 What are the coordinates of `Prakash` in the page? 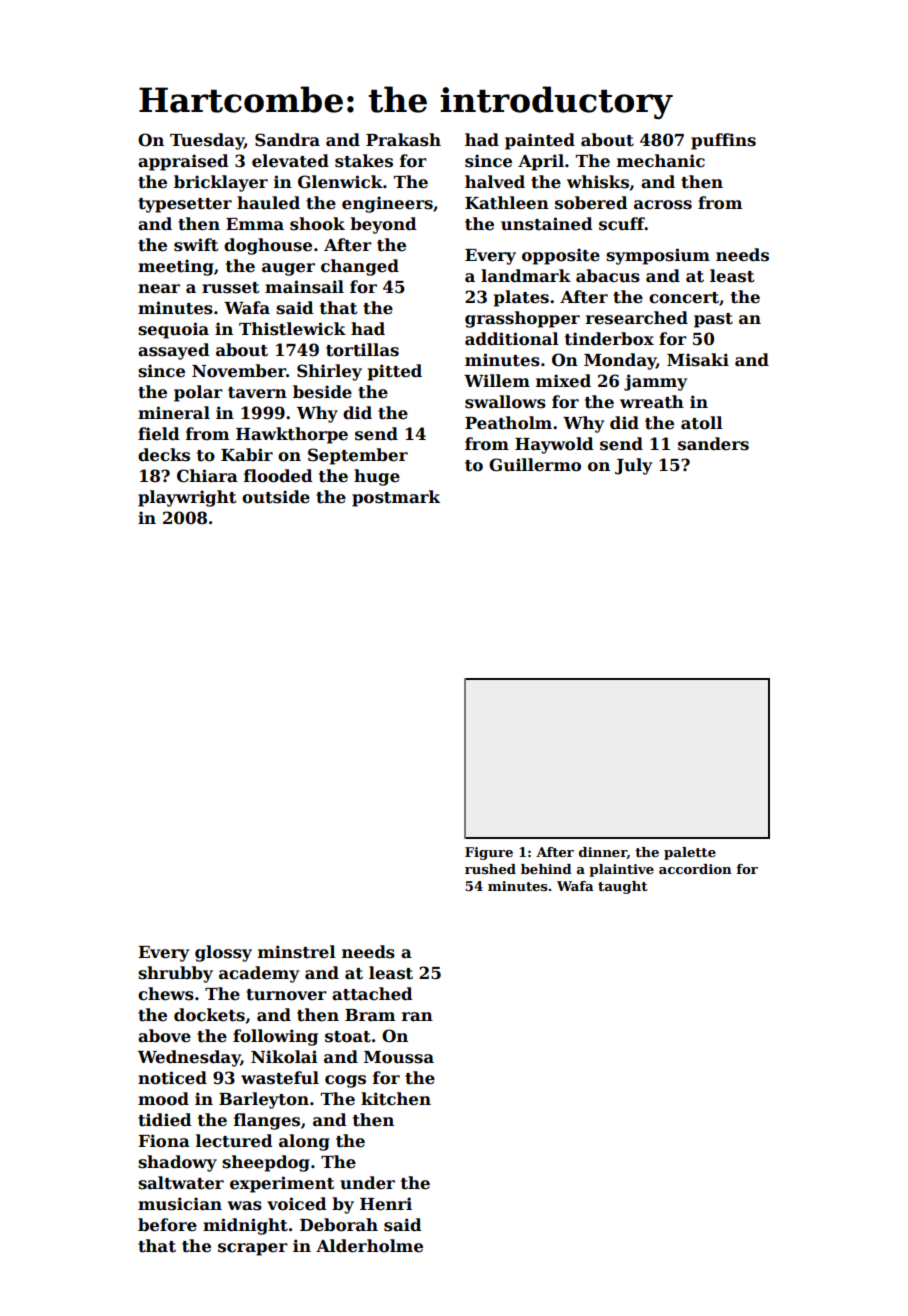 It's located at (403, 140).
